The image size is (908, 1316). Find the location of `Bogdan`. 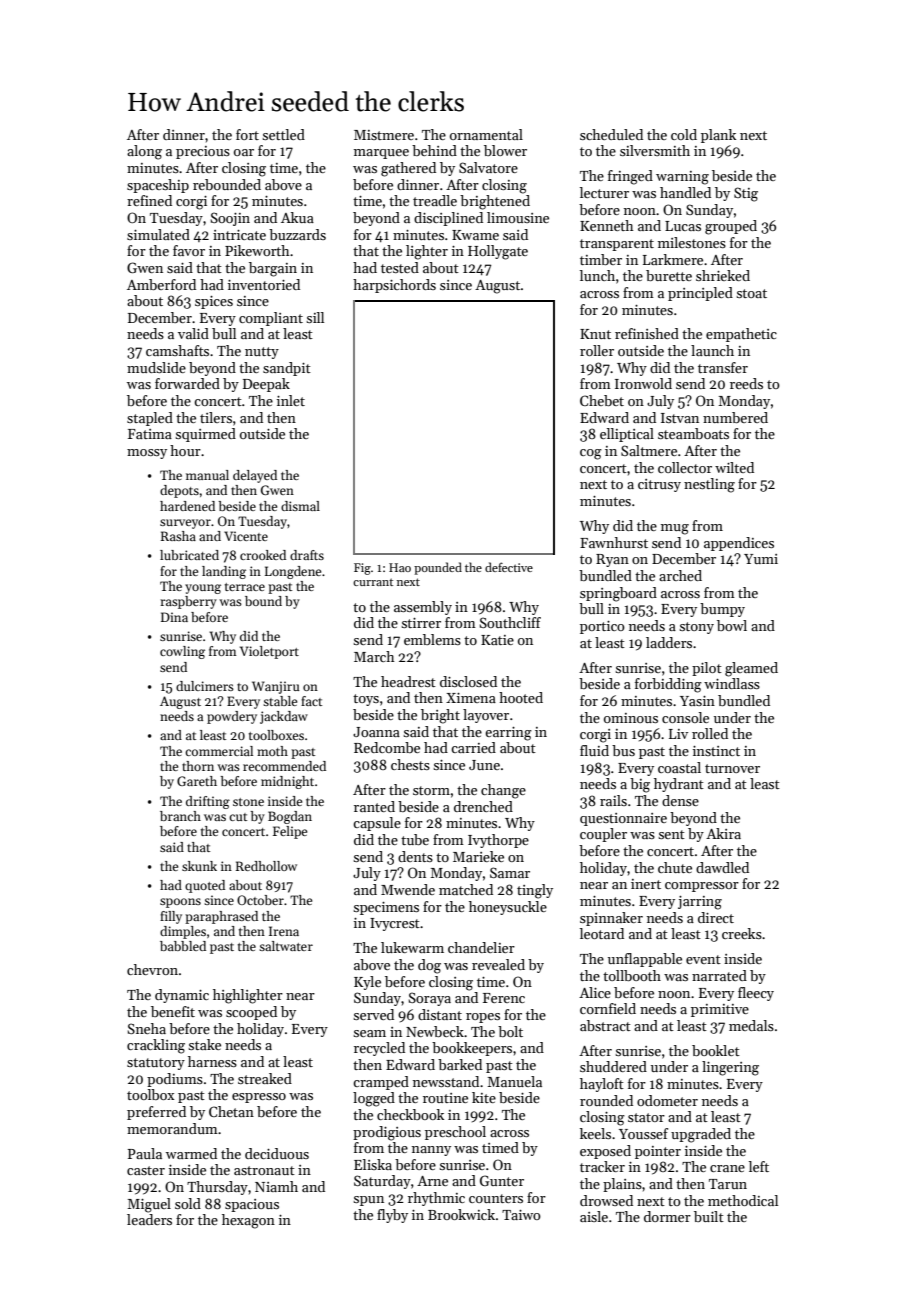

Bogdan is located at coordinates (290, 817).
